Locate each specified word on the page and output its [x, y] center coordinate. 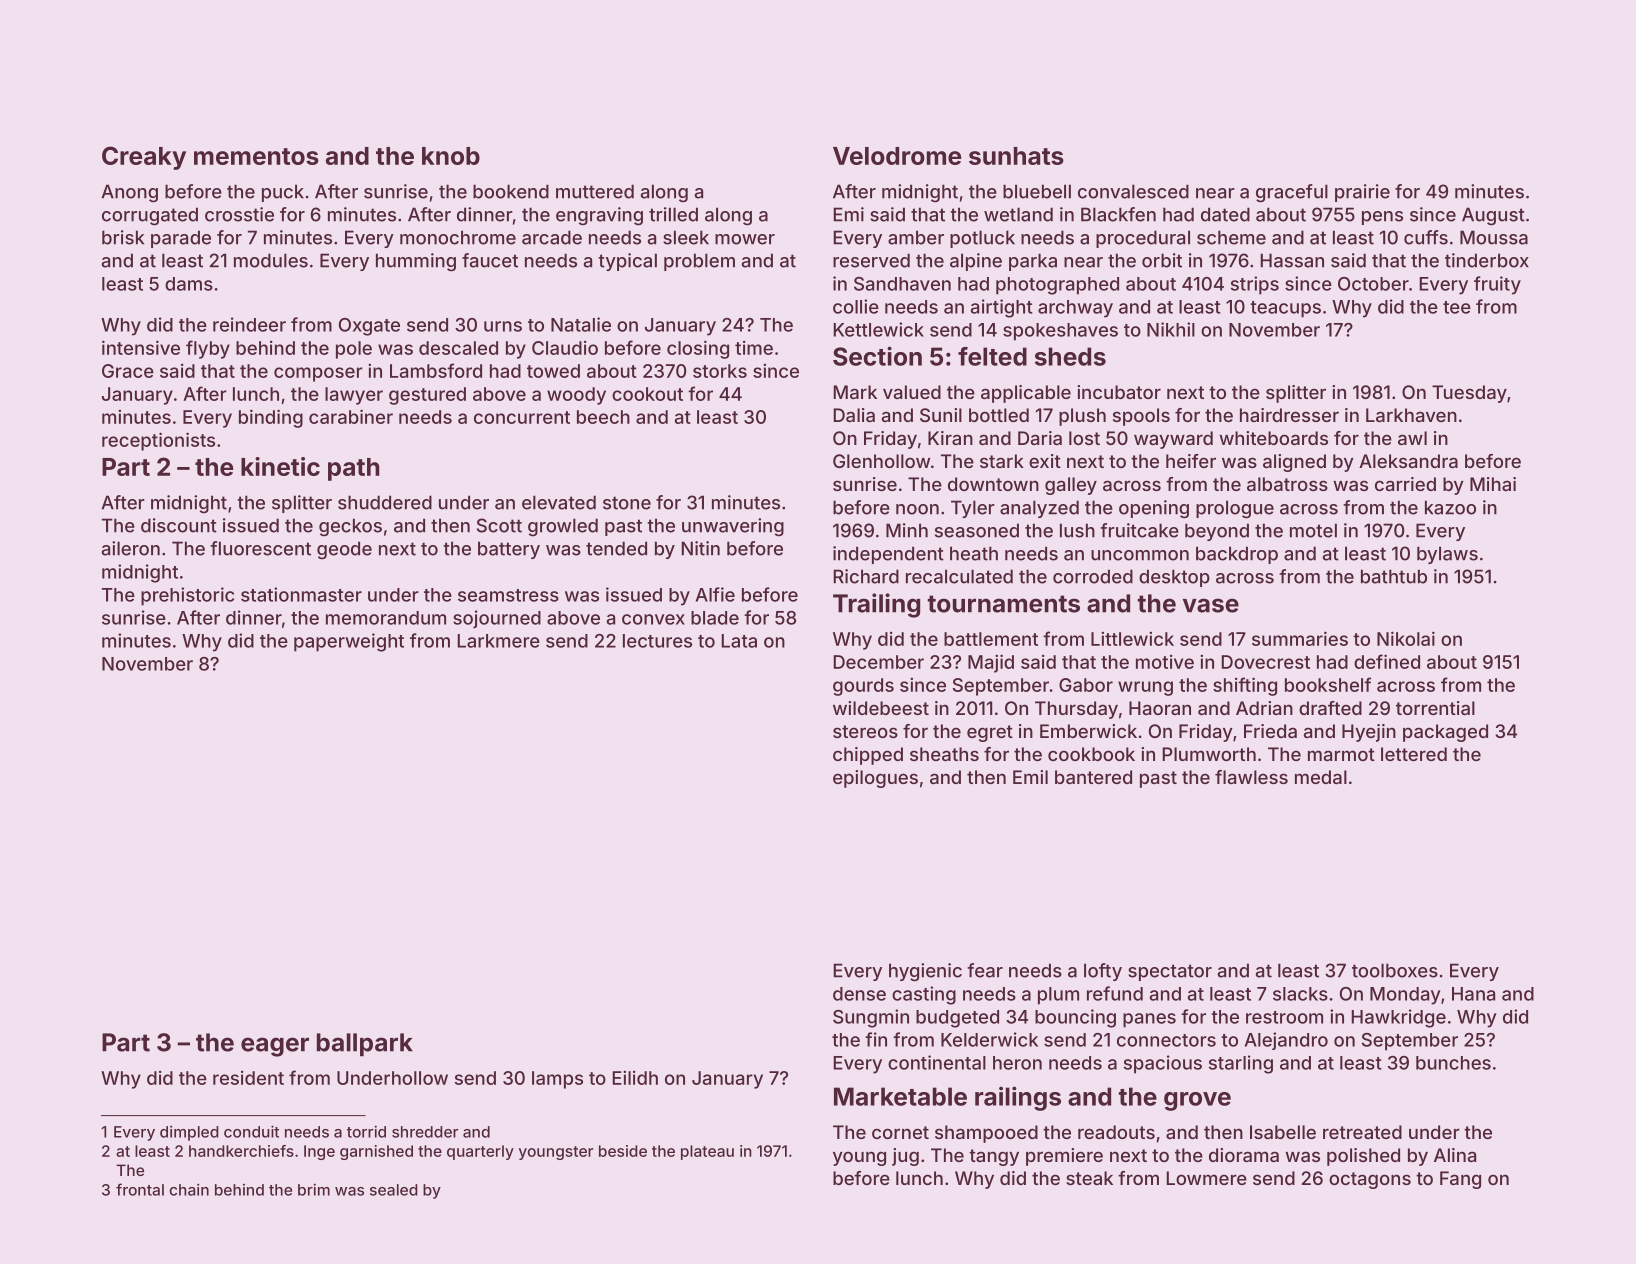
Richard [866, 576]
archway [1075, 309]
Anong [129, 193]
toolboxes [1395, 970]
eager [275, 1047]
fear [985, 970]
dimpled [189, 1133]
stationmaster [301, 594]
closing [698, 349]
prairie [1362, 193]
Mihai [1493, 484]
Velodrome [897, 156]
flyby [208, 349]
